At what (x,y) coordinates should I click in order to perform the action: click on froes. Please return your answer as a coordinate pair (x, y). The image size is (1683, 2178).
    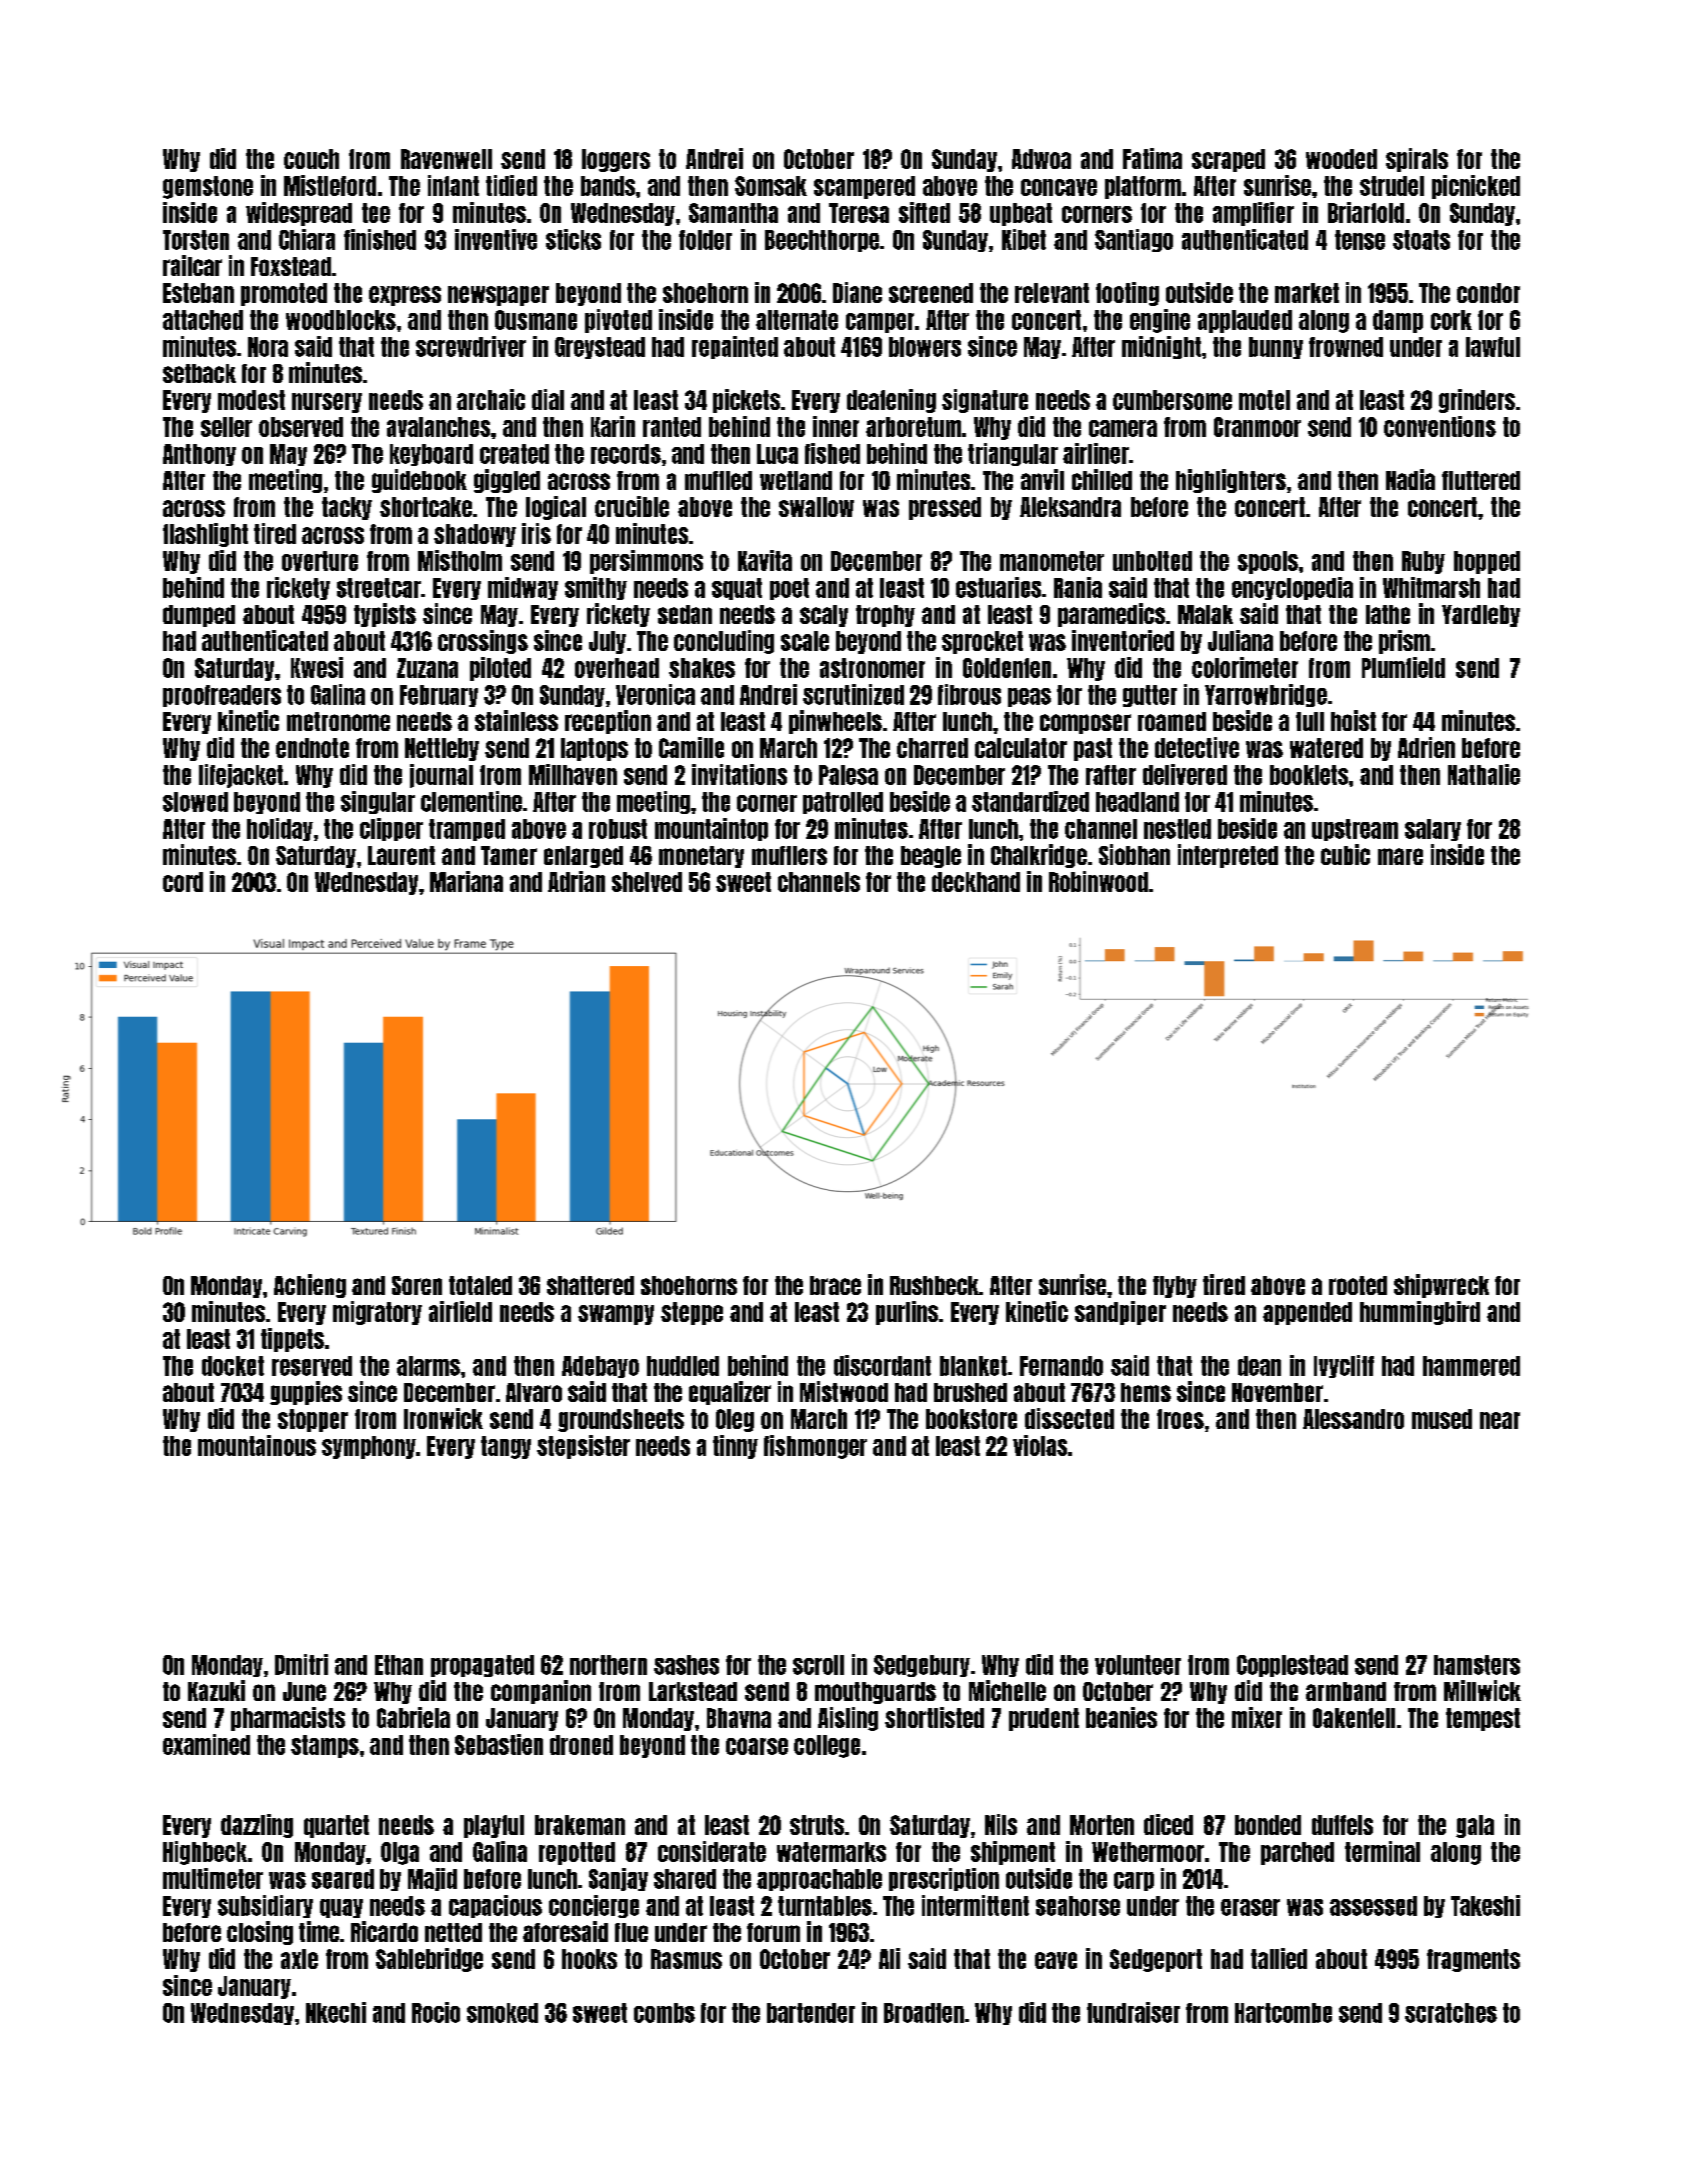
    Looking at the image, I should click on (1180, 1419).
